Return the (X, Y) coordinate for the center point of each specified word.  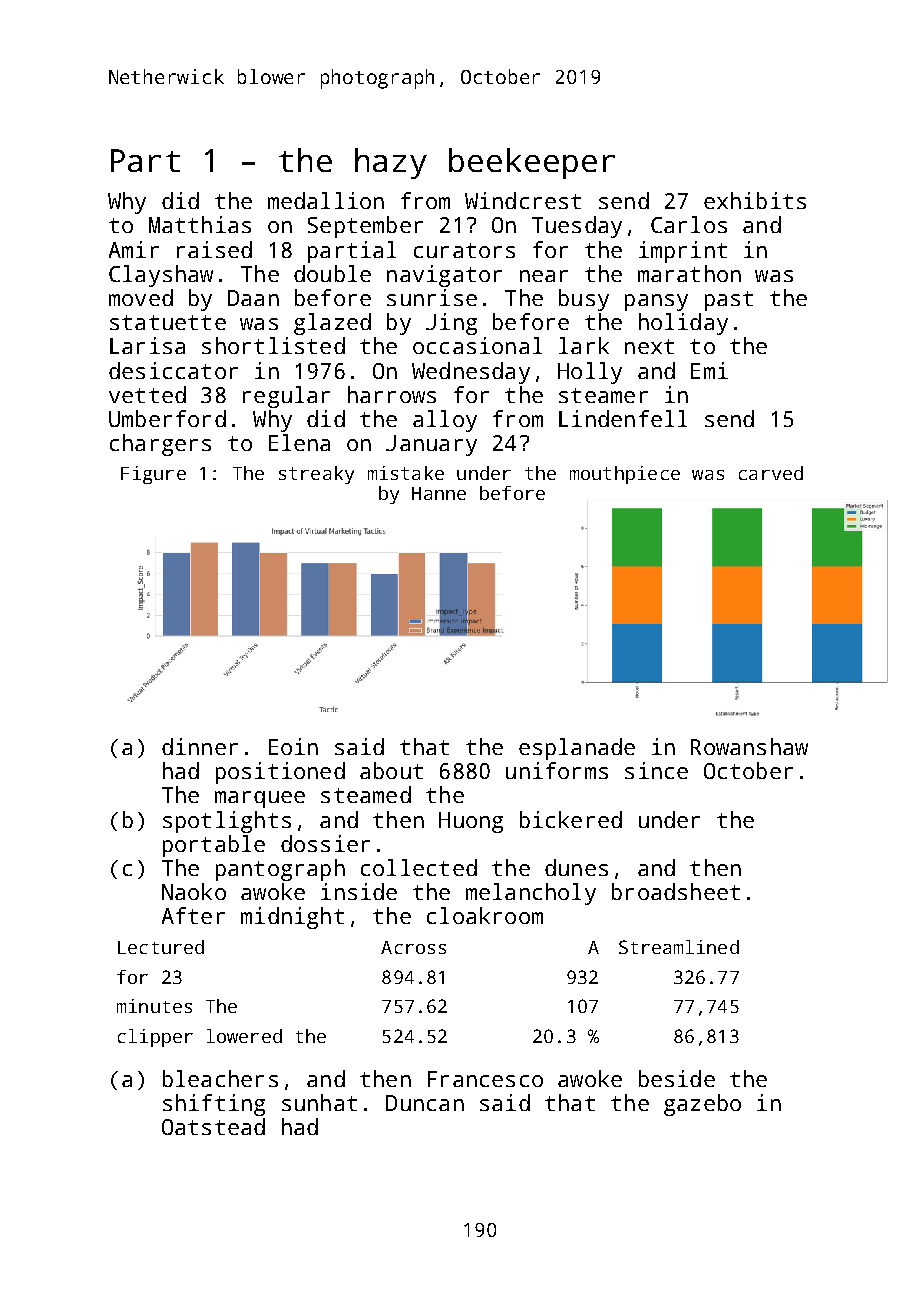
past (729, 301)
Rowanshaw (749, 746)
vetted (147, 394)
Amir (134, 249)
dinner (200, 746)
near (544, 276)
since (656, 770)
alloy (445, 421)
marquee (260, 799)
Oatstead (213, 1126)
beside (677, 1078)
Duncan (425, 1103)
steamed (366, 794)
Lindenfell (623, 418)
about (391, 770)
